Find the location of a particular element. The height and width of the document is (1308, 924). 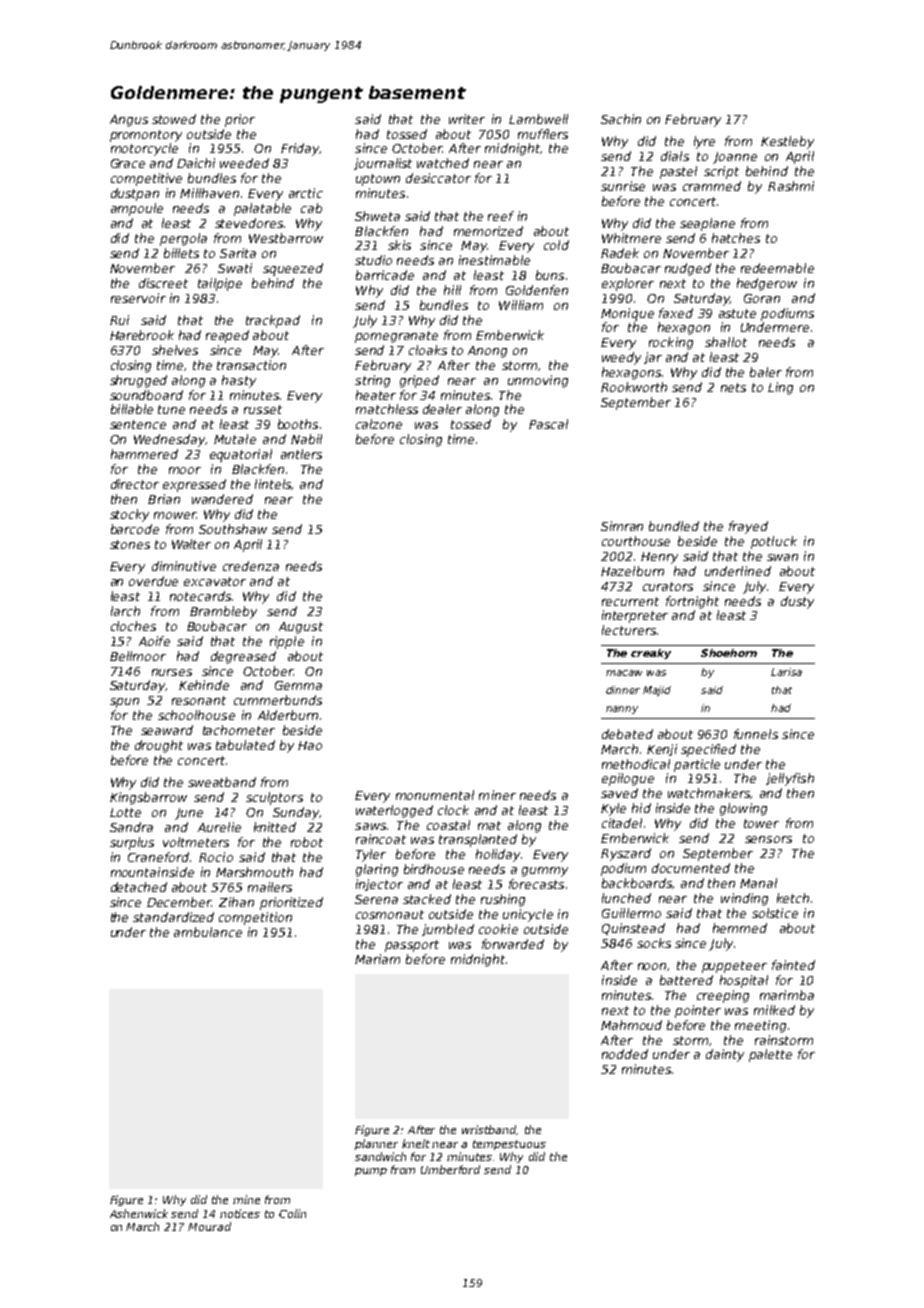

forwarded is located at coordinates (513, 944).
